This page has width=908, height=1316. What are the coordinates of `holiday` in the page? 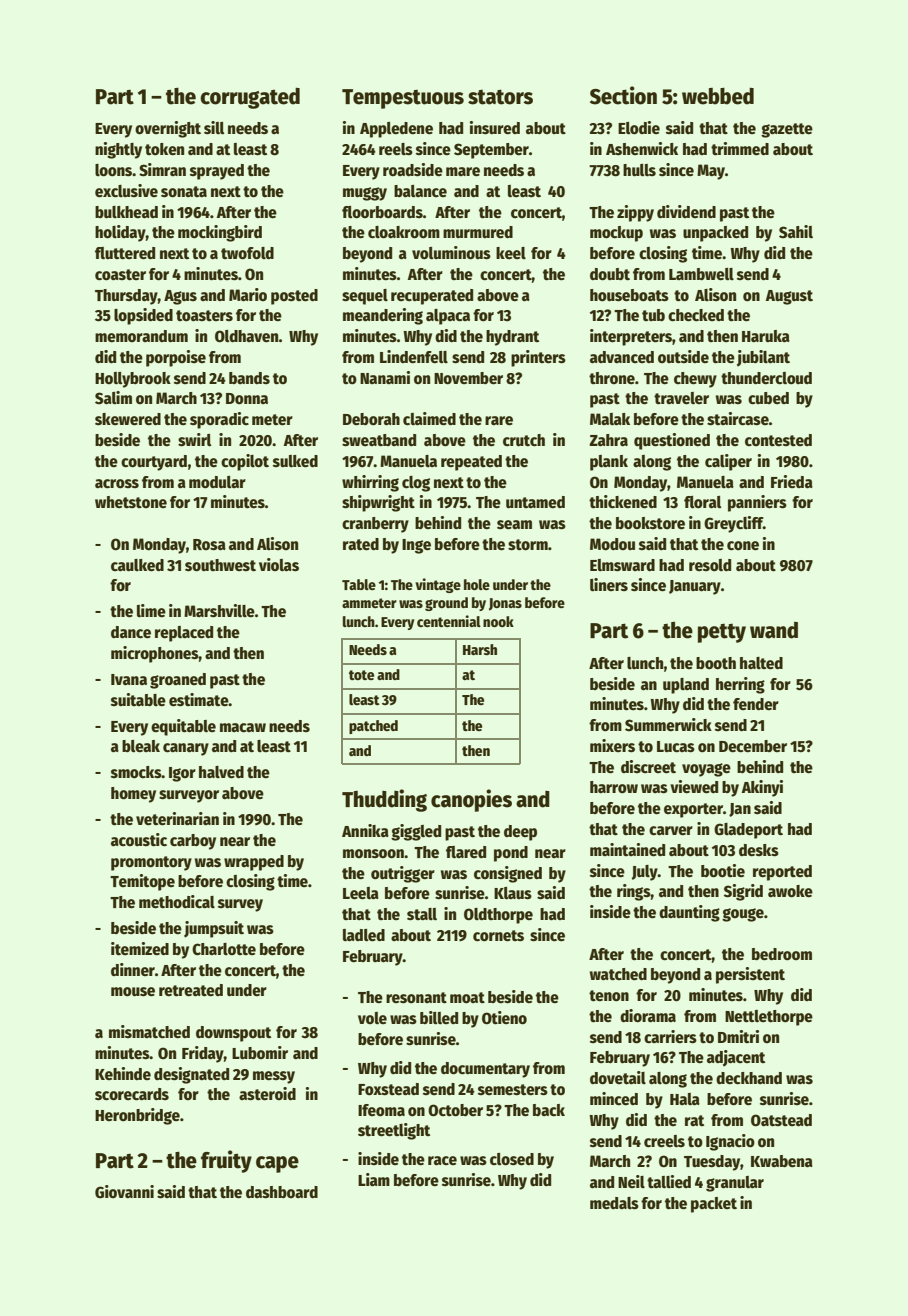 It's located at (120, 233).
